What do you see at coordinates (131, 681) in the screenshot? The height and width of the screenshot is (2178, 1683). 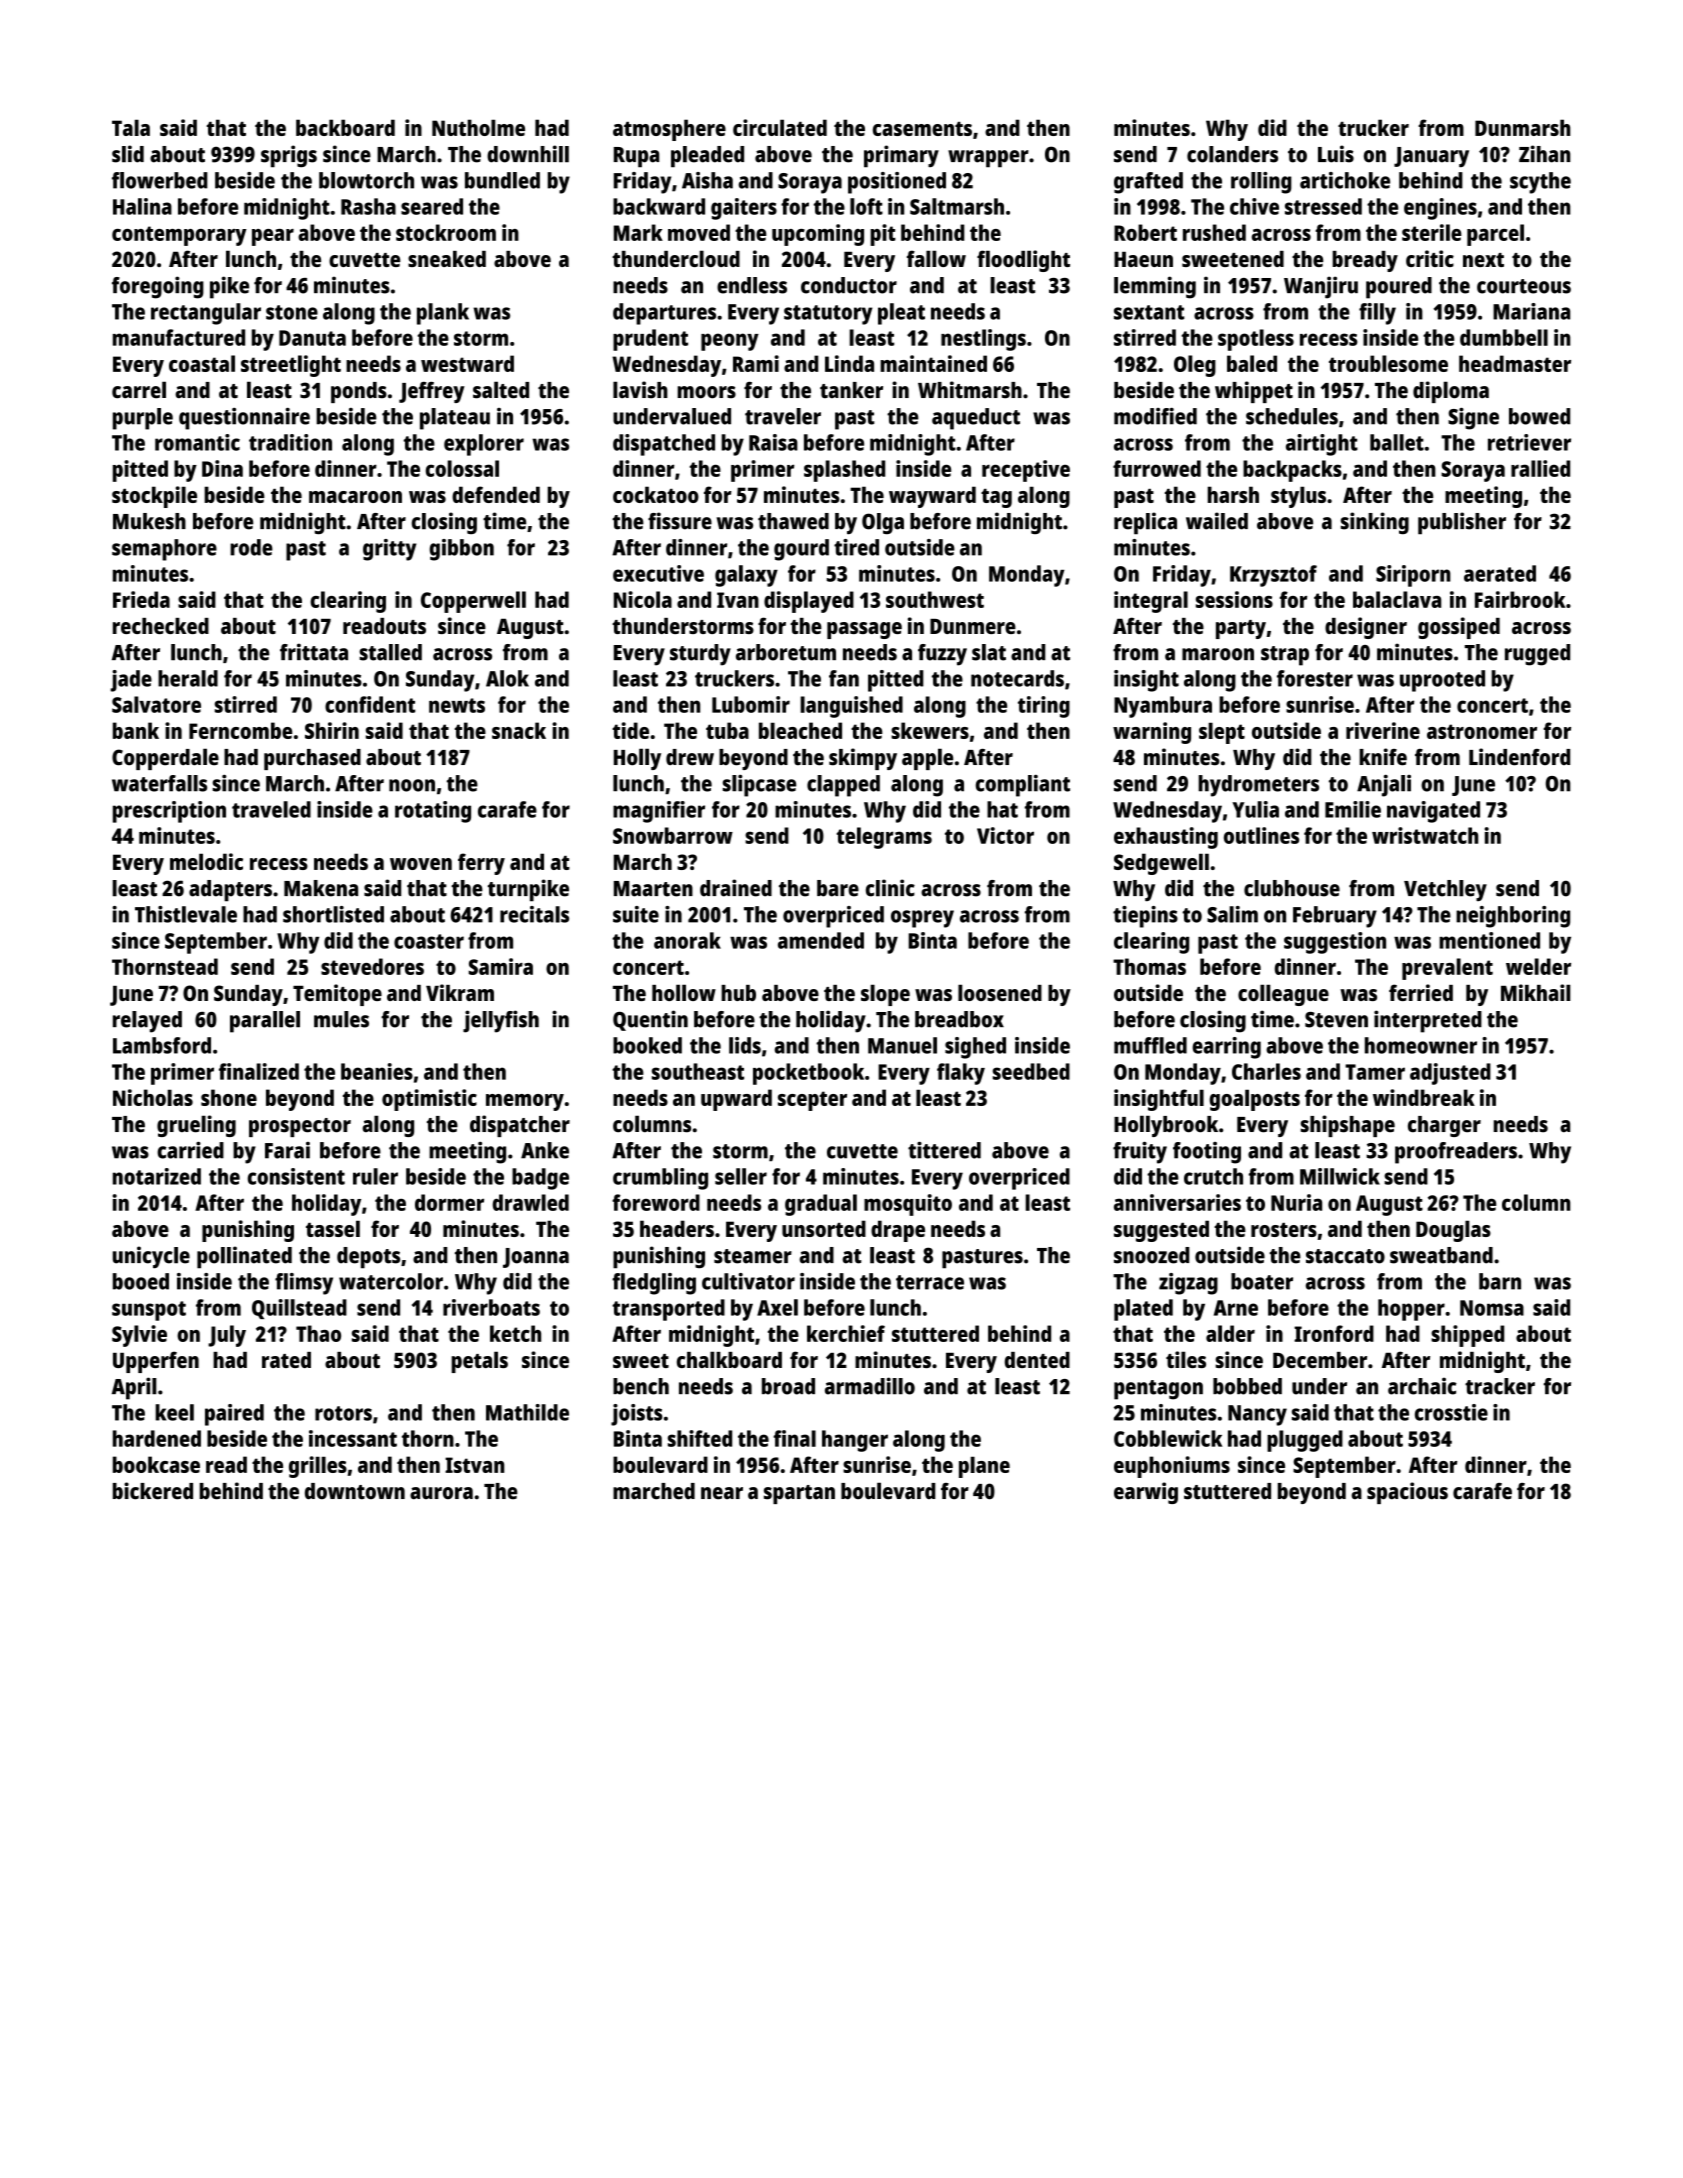 I see `jade` at bounding box center [131, 681].
